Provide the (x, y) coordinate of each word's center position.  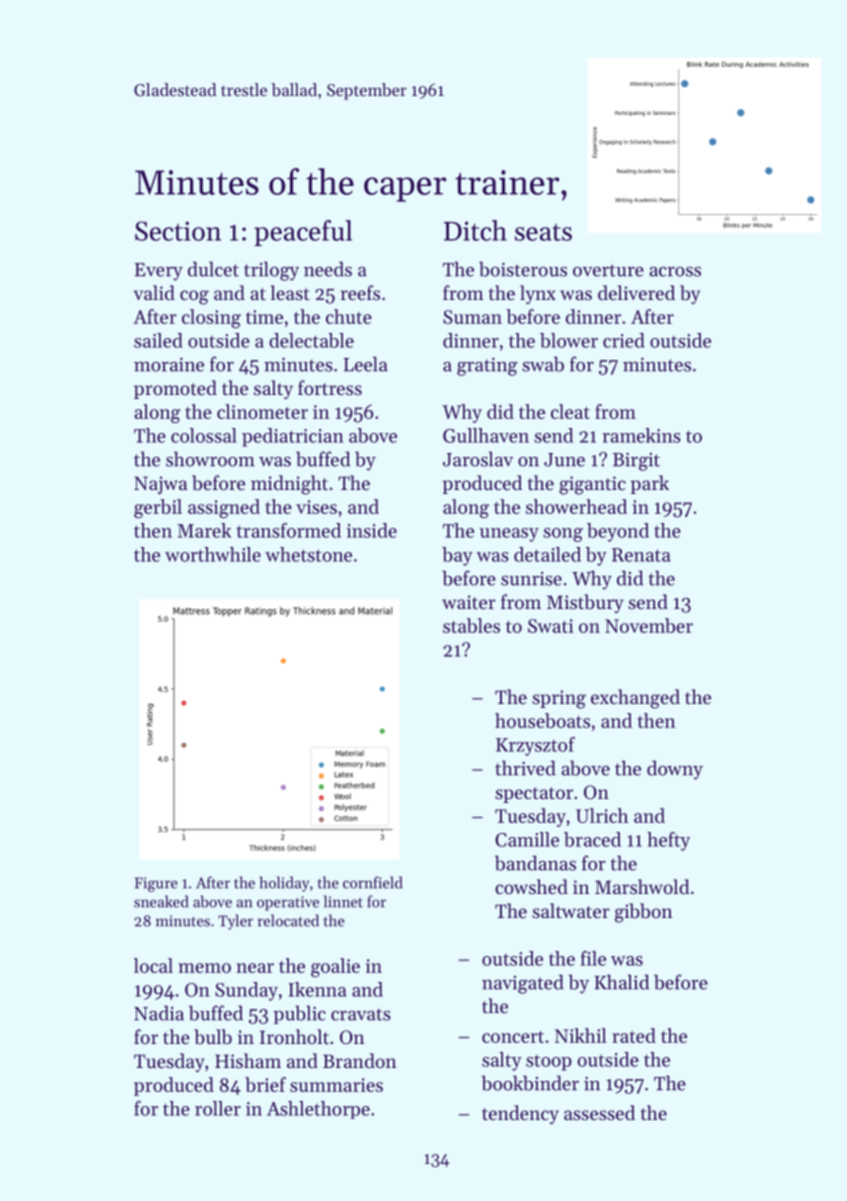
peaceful (303, 233)
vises (316, 507)
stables (471, 625)
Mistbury (585, 603)
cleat (570, 411)
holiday (284, 884)
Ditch (475, 230)
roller (218, 1108)
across (675, 272)
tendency (520, 1114)
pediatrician (293, 437)
